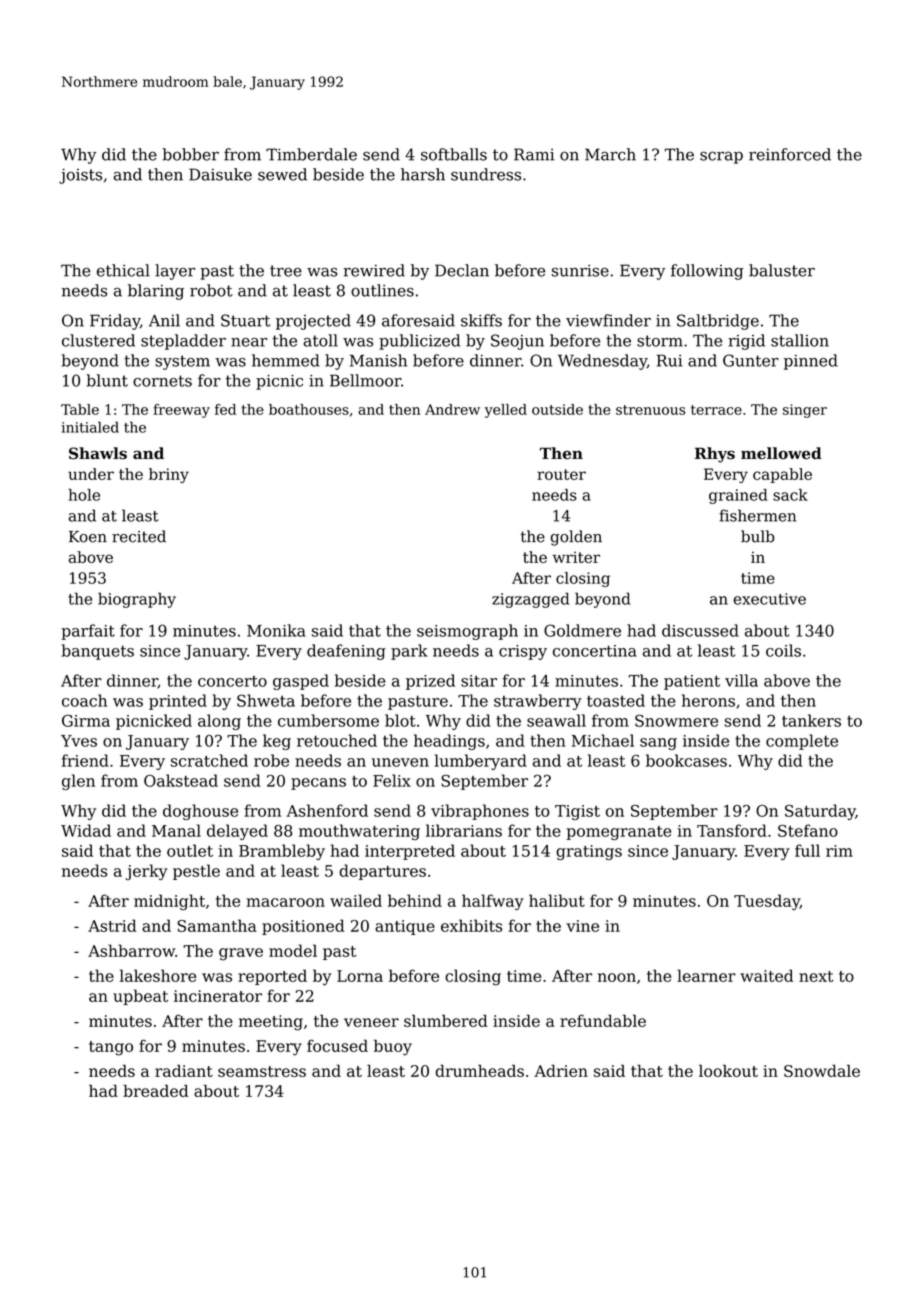  What do you see at coordinates (783, 650) in the screenshot?
I see `coils` at bounding box center [783, 650].
